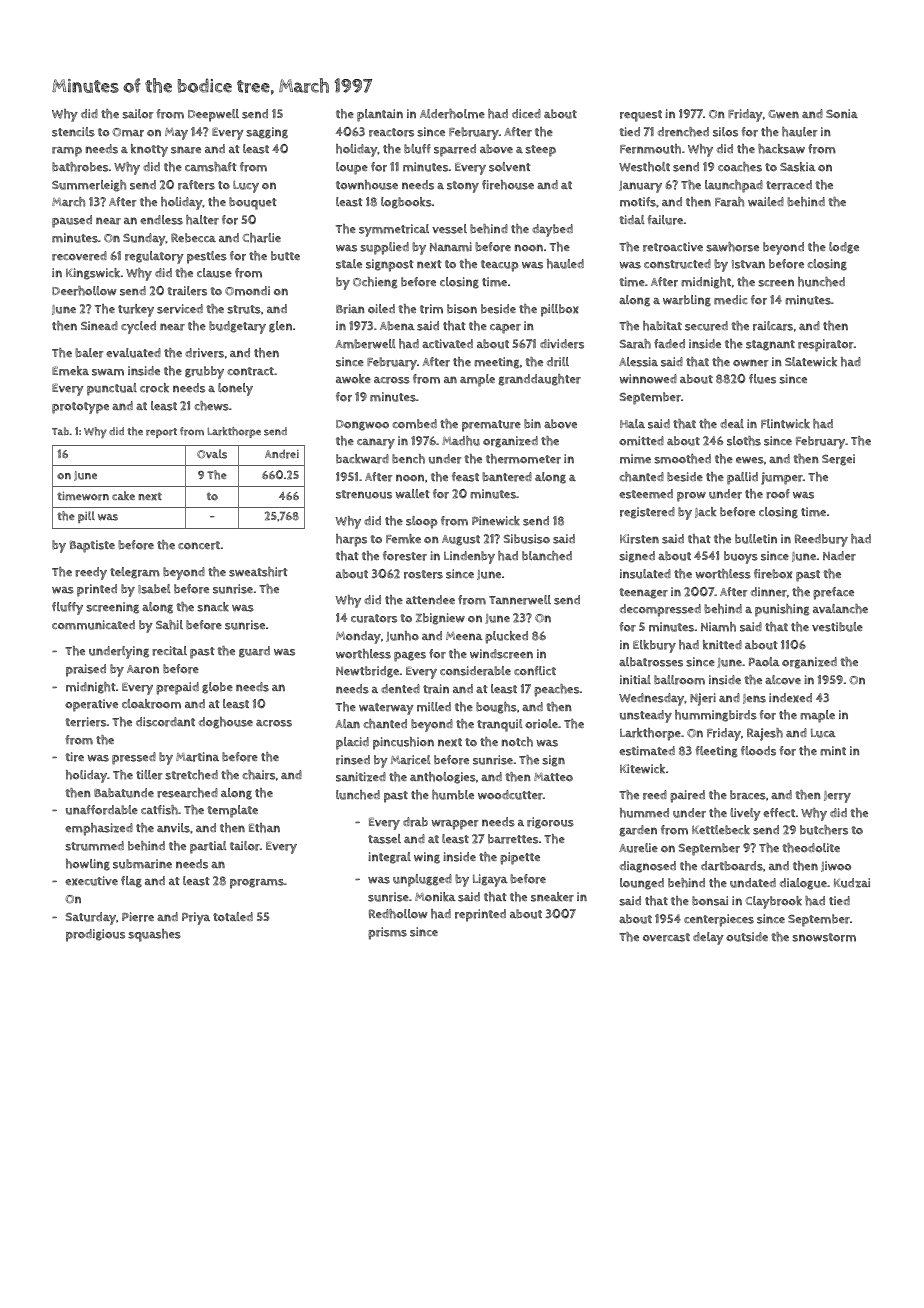 The height and width of the document is (1308, 924). What do you see at coordinates (553, 777) in the document?
I see `Matteo` at bounding box center [553, 777].
